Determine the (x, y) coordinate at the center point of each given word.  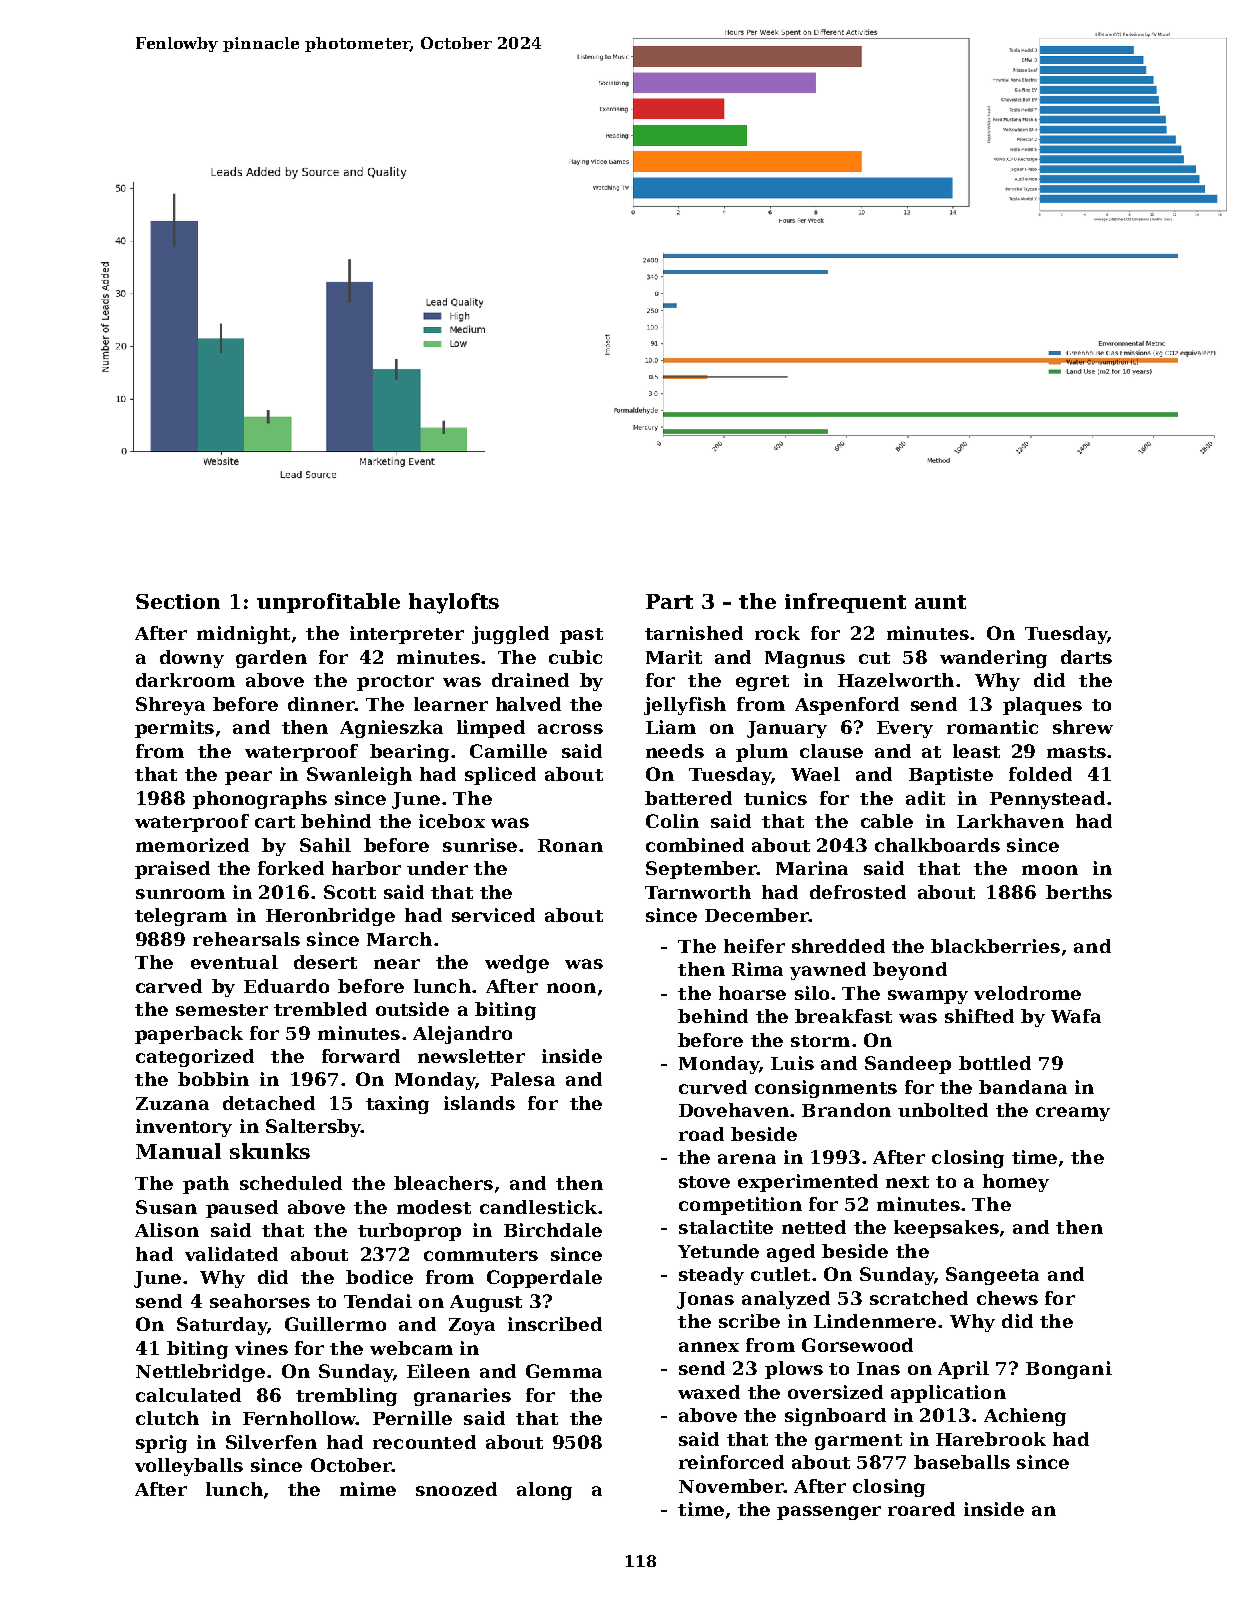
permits (174, 729)
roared (921, 1509)
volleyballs (189, 1467)
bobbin (213, 1079)
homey (1016, 1183)
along (544, 1491)
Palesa (523, 1079)
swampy (928, 997)
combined (695, 845)
